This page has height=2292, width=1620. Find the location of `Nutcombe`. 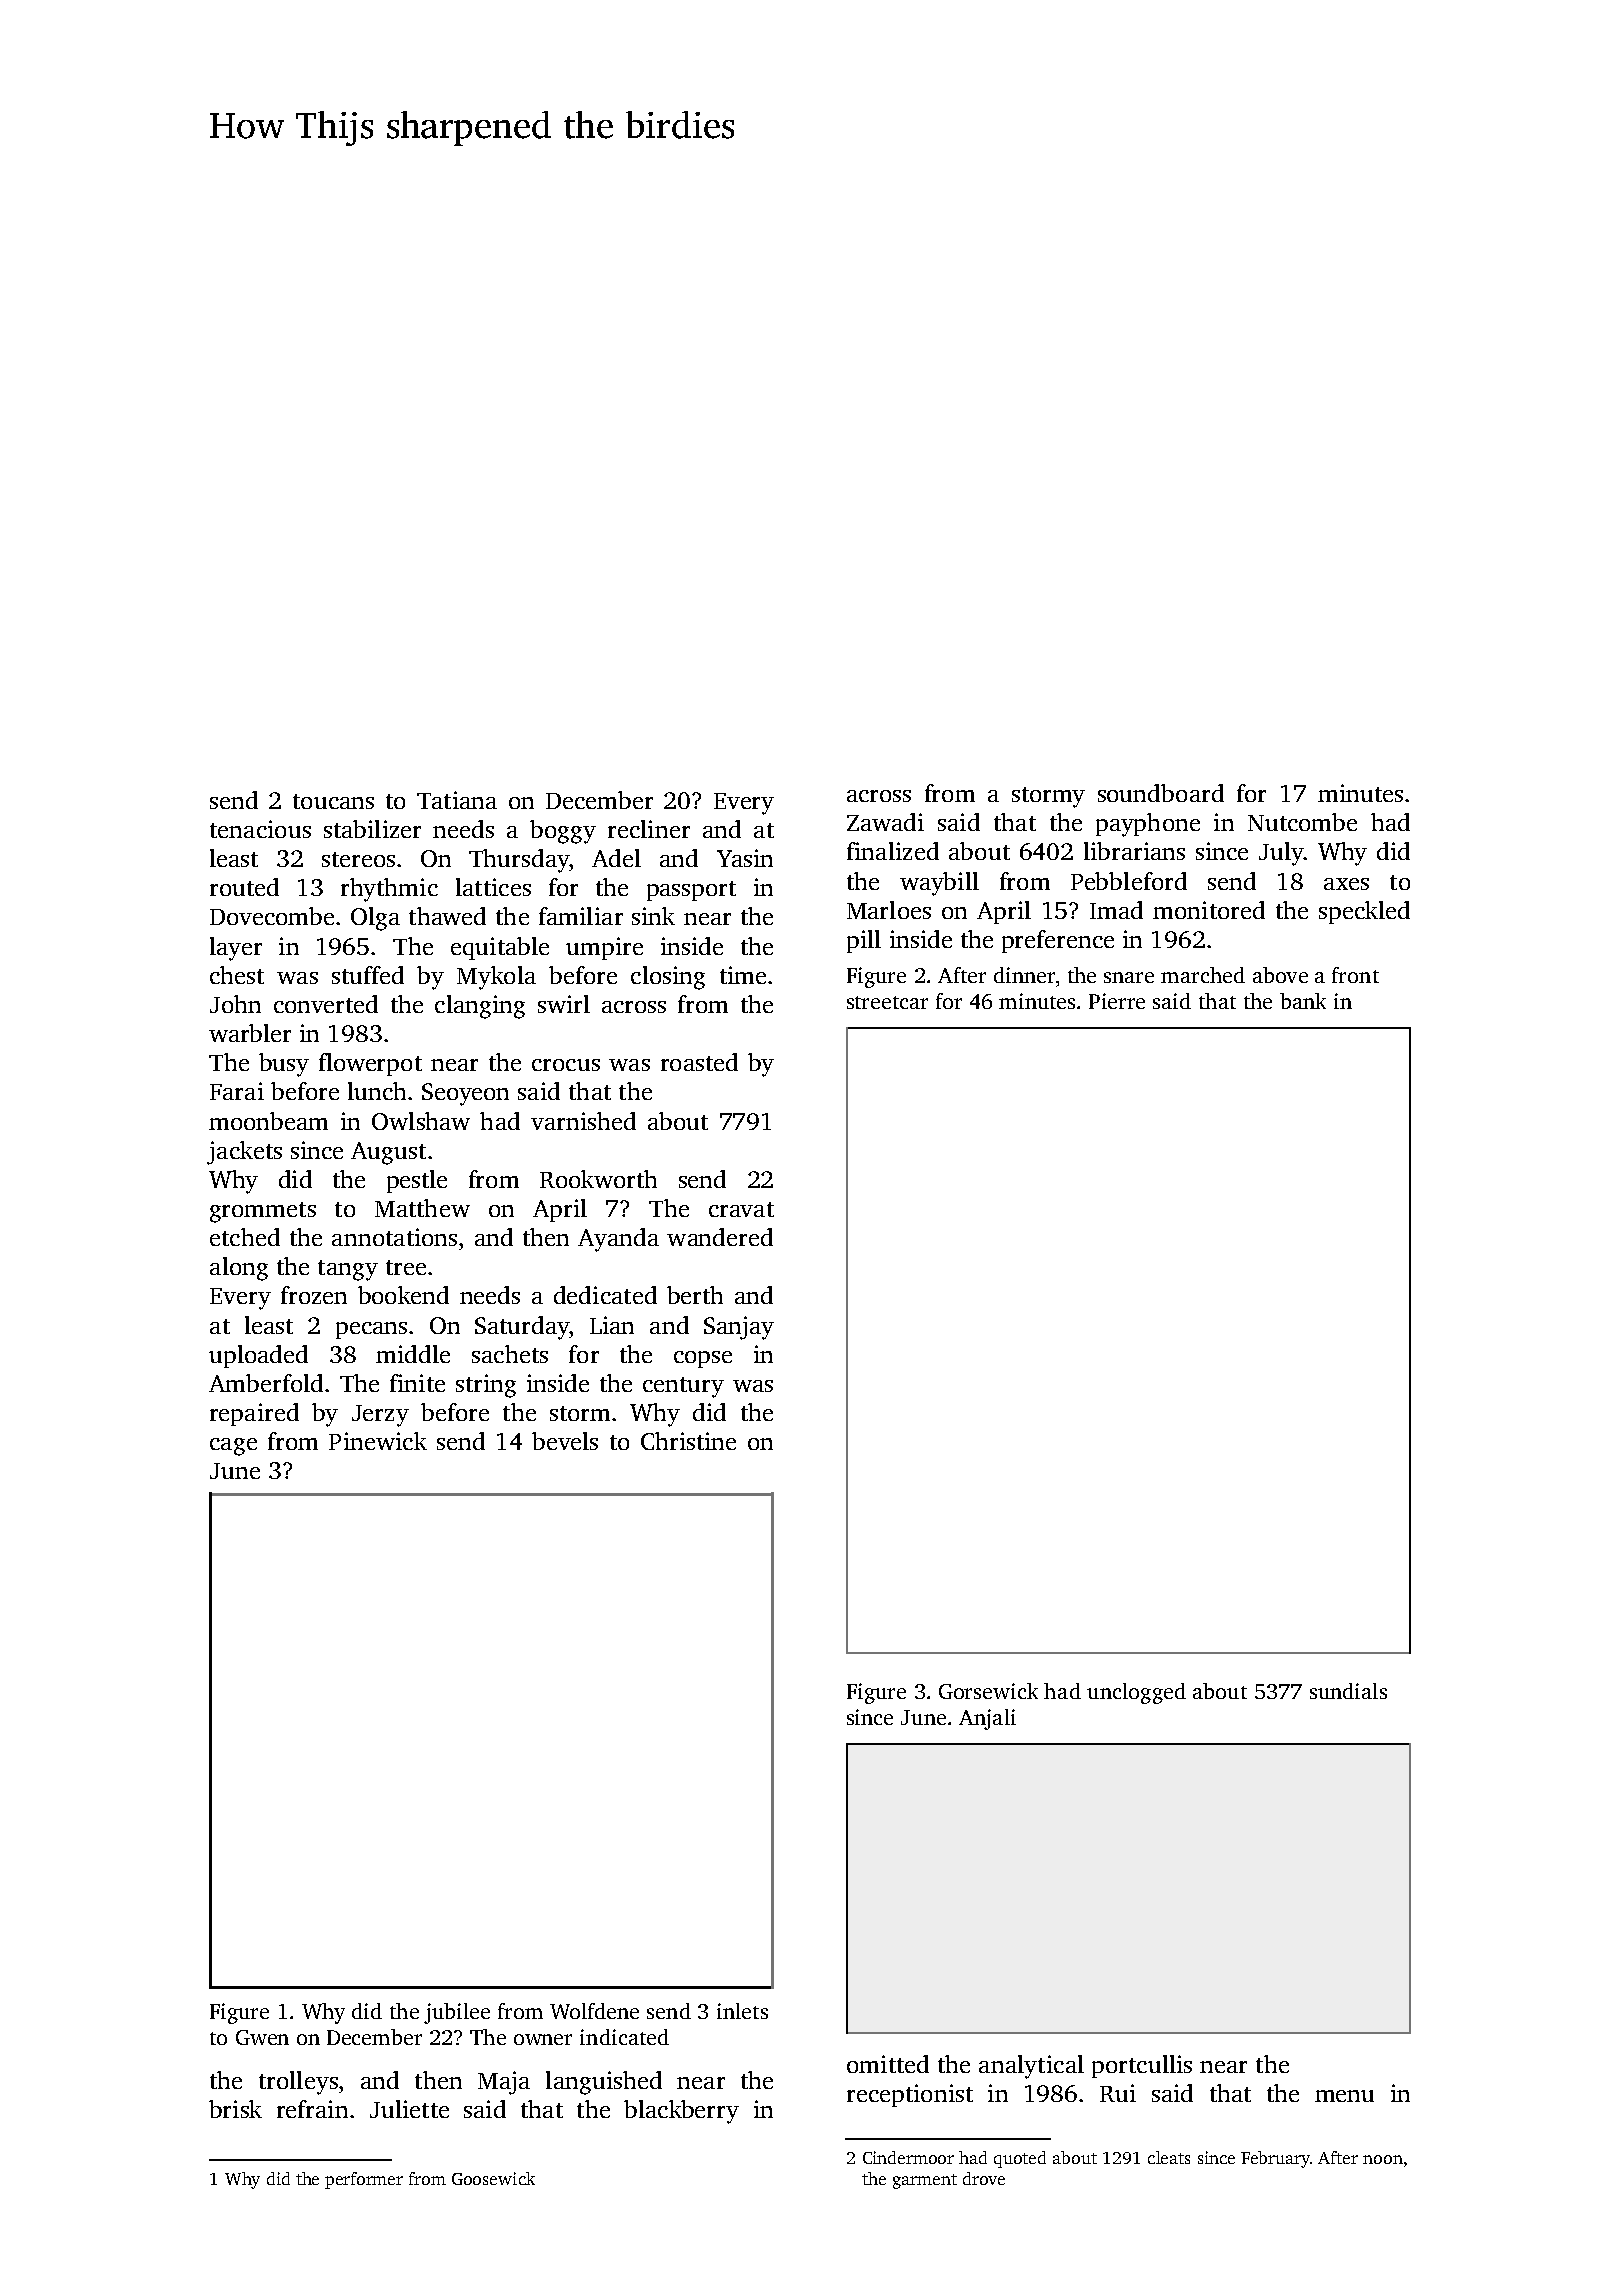

Nutcombe is located at coordinates (1302, 822).
